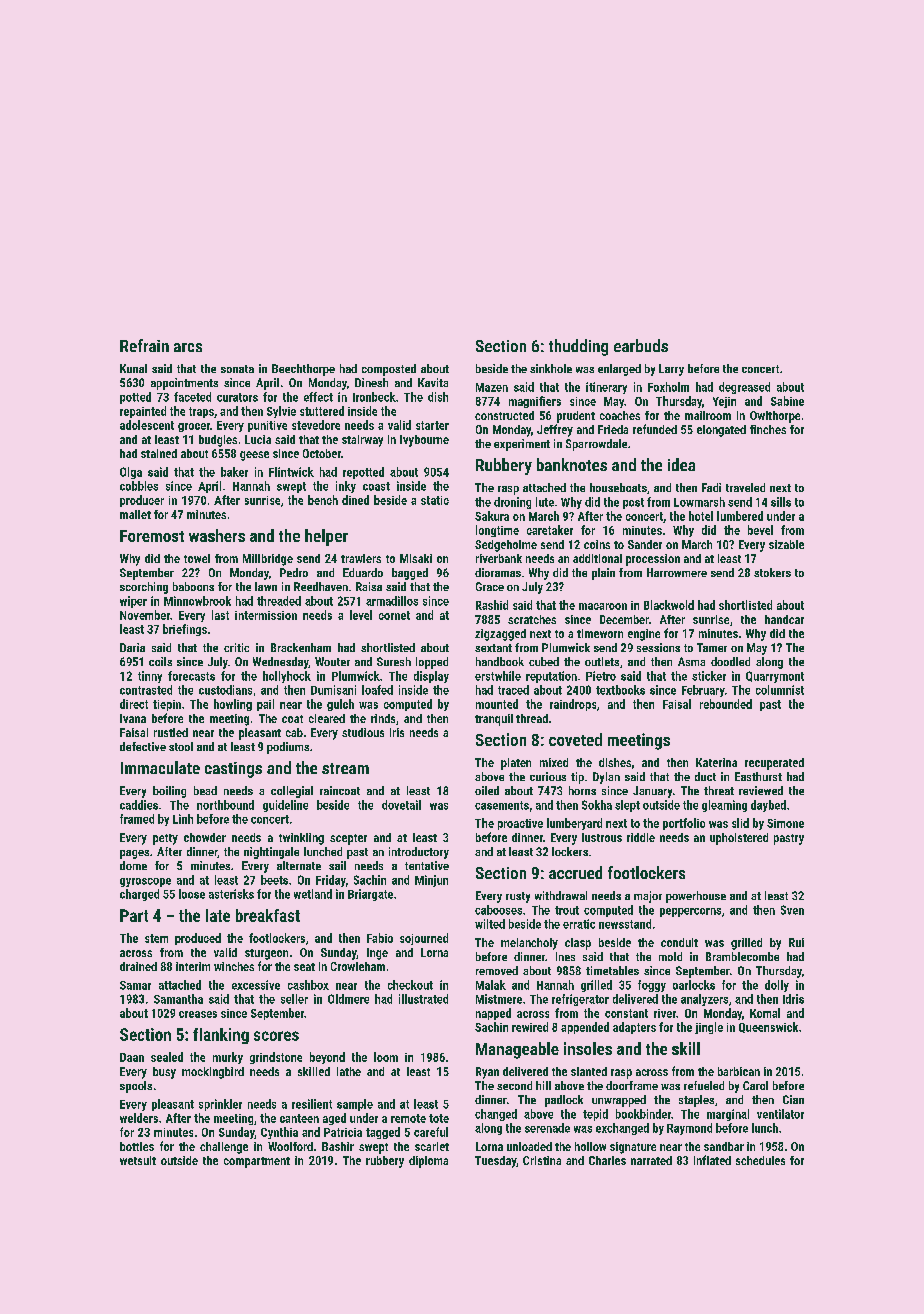 The width and height of the page is (924, 1314). I want to click on Ironbeck, so click(374, 397).
